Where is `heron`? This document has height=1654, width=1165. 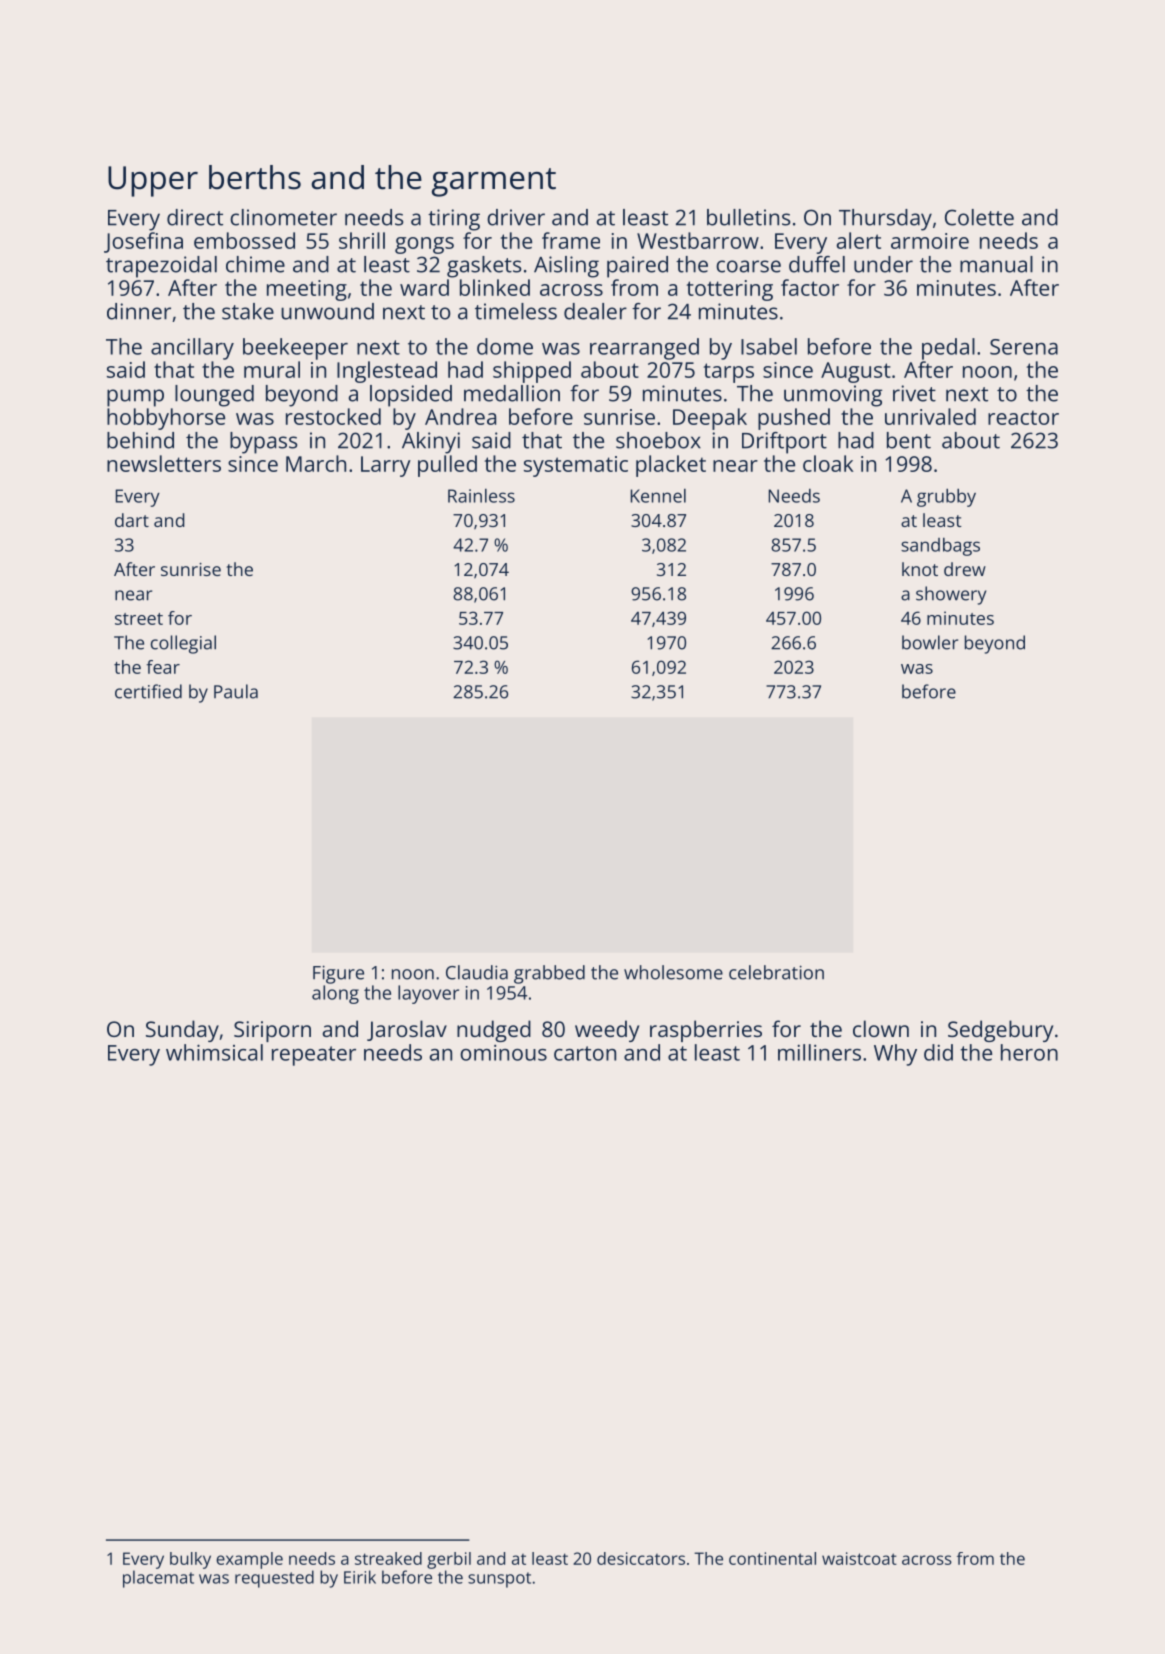
heron is located at coordinates (1029, 1052).
